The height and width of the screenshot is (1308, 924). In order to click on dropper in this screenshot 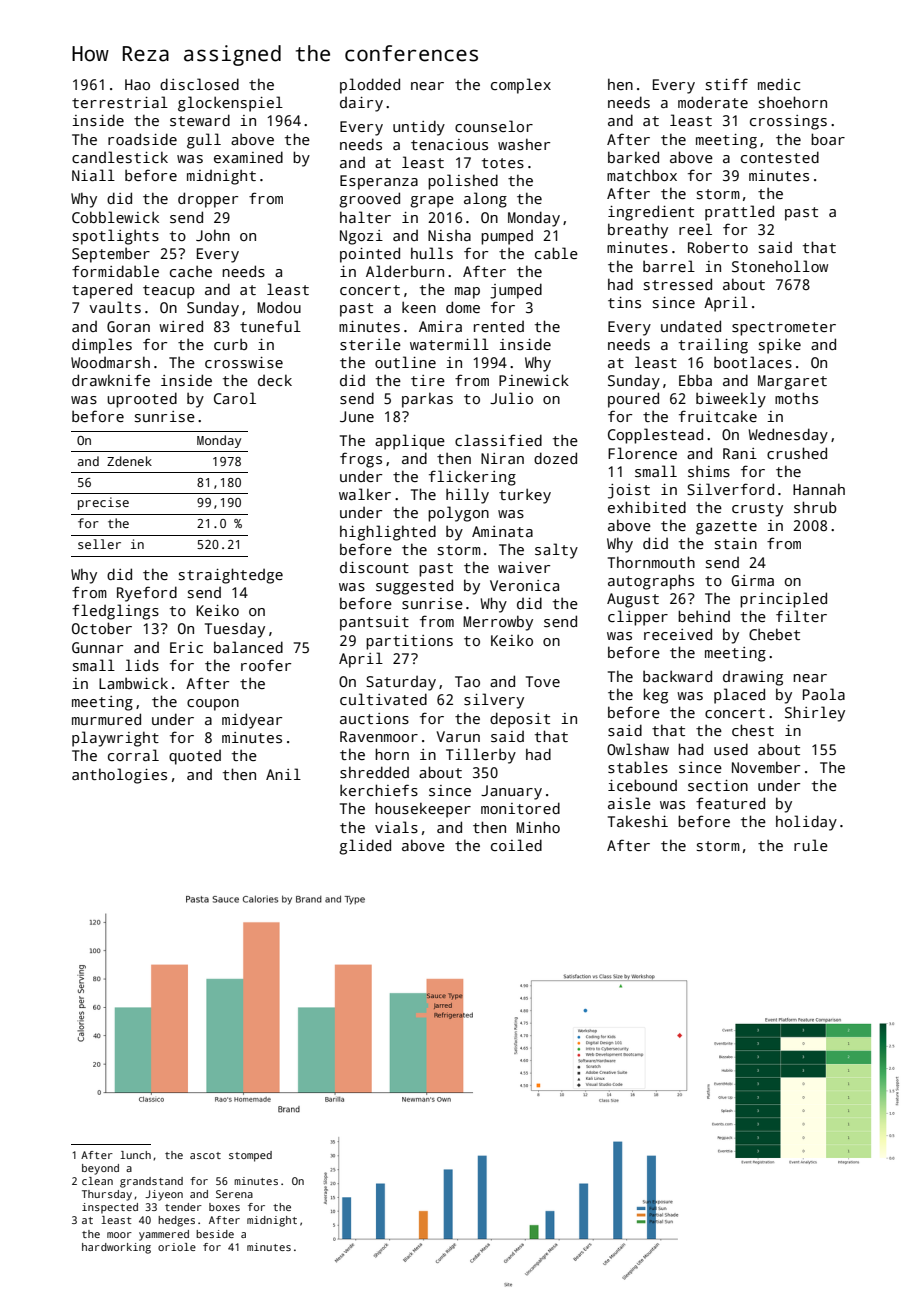, I will do `click(208, 200)`.
